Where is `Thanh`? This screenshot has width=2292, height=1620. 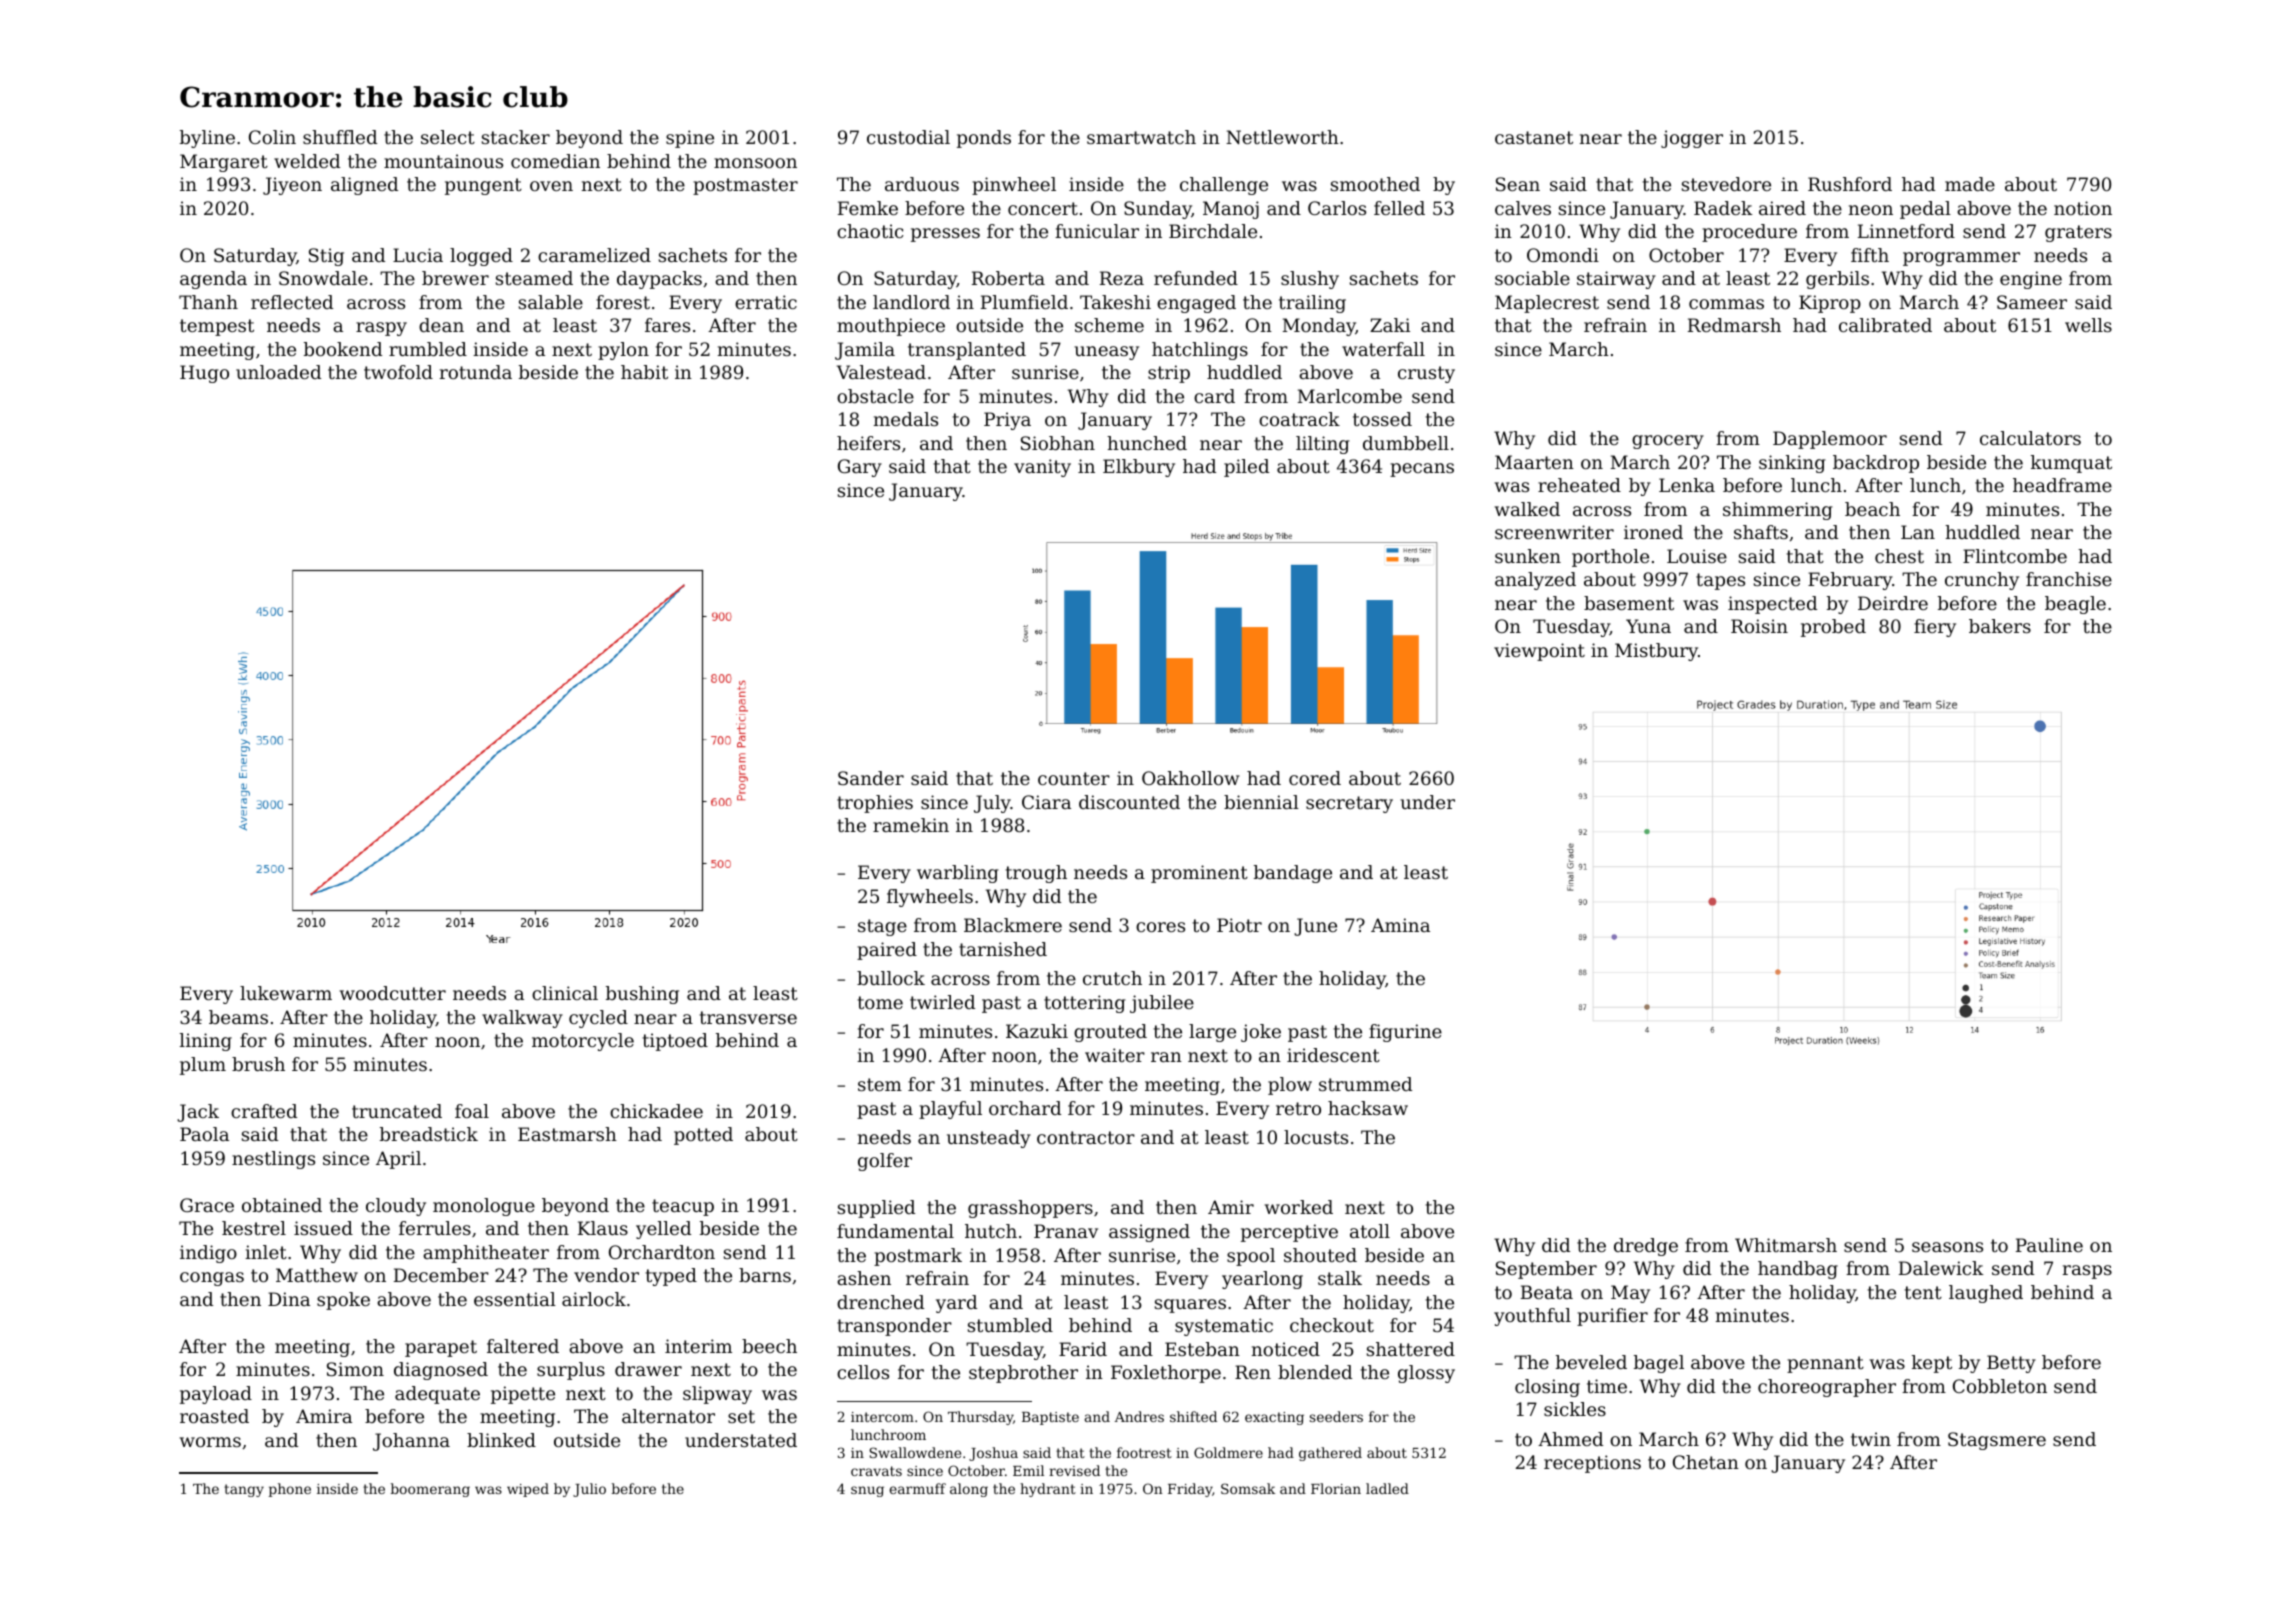
Thanh is located at coordinates (208, 302).
